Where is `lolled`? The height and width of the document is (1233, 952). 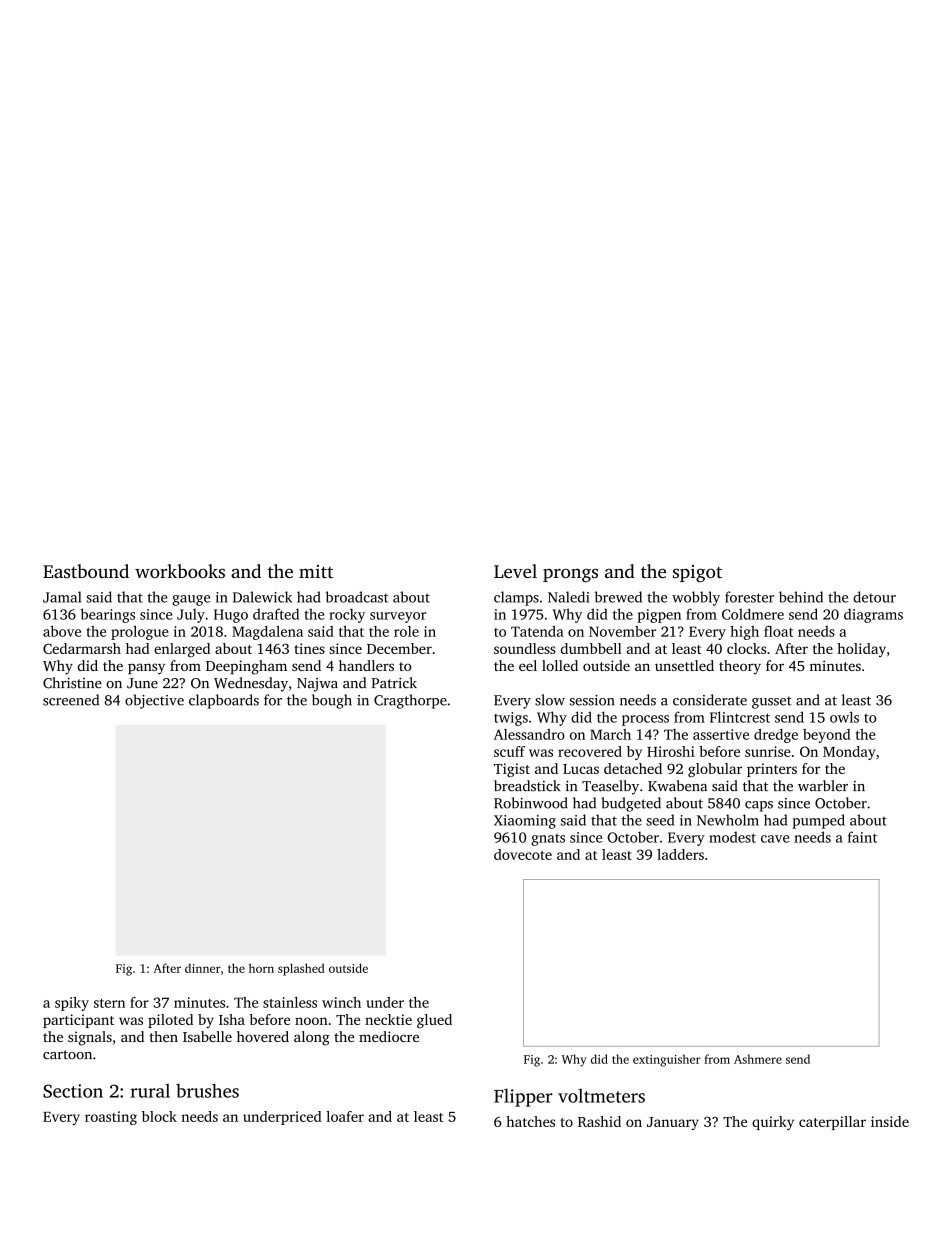
lolled is located at coordinates (560, 665).
